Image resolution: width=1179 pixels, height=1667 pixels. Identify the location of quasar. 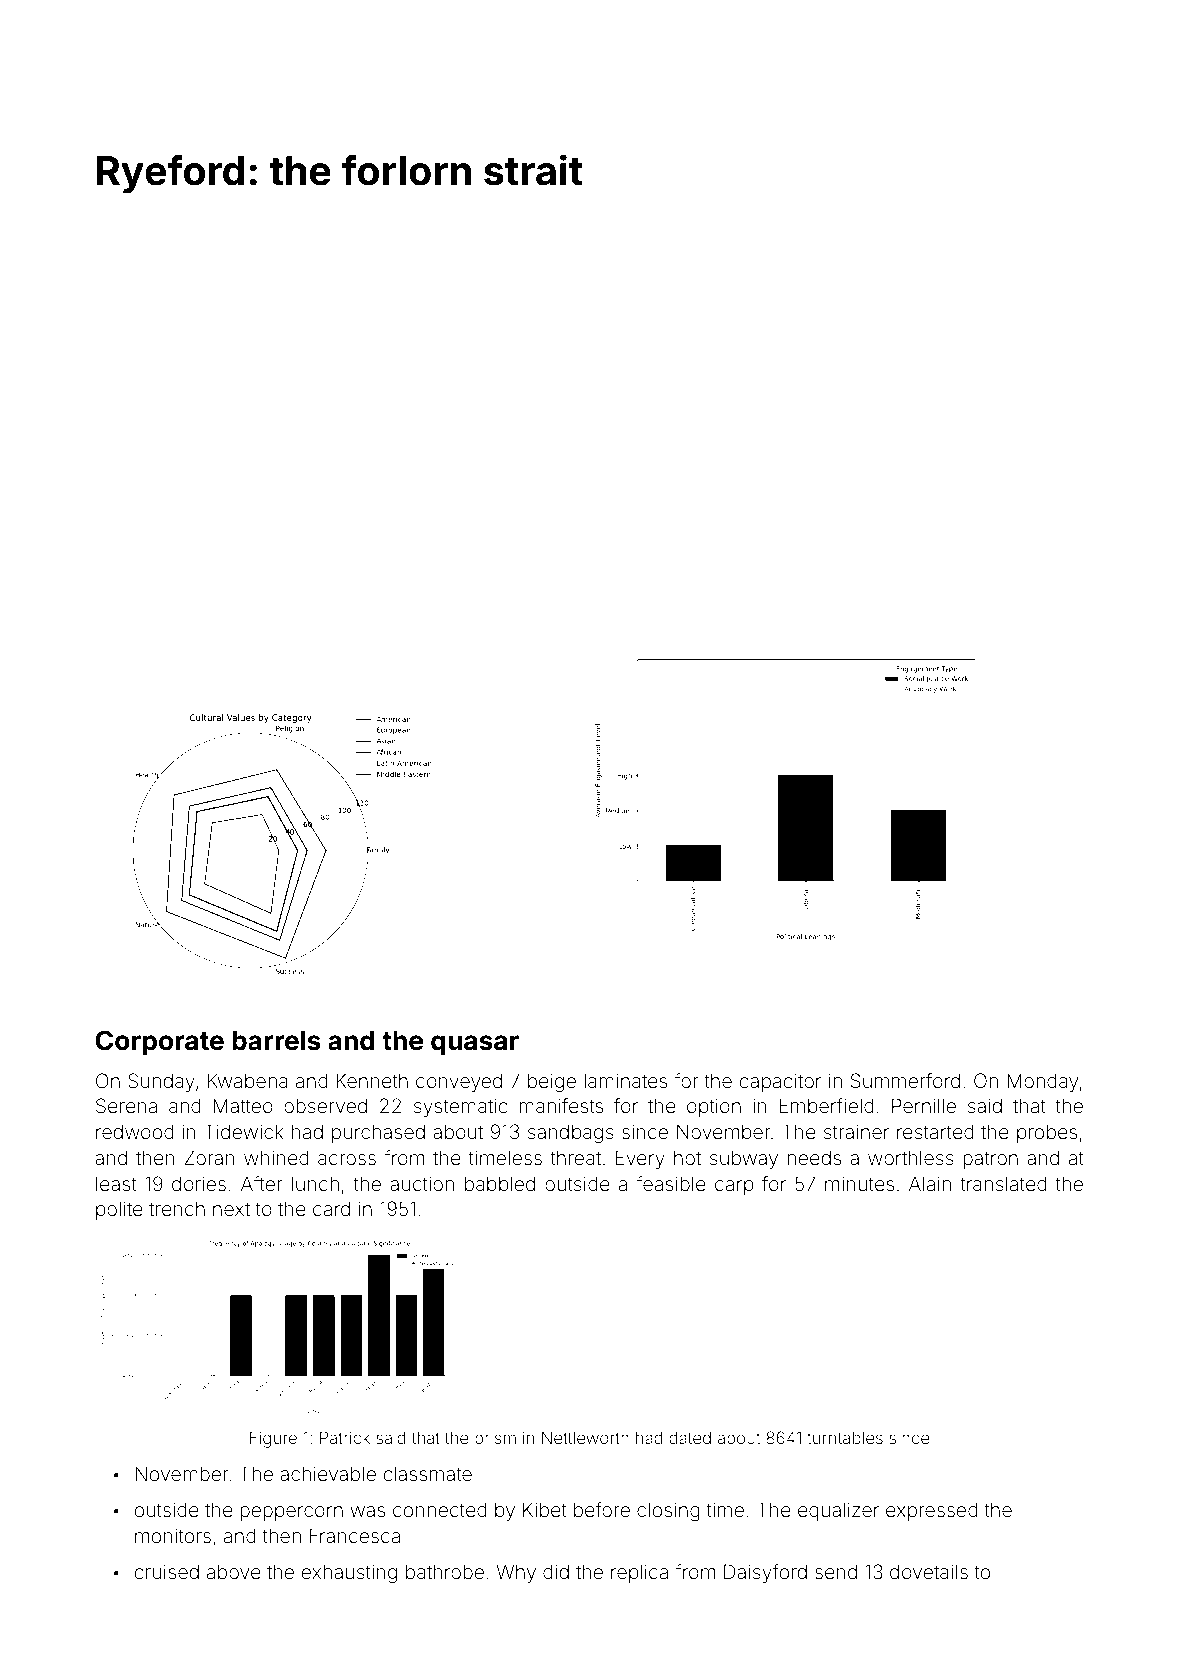
(475, 1045).
